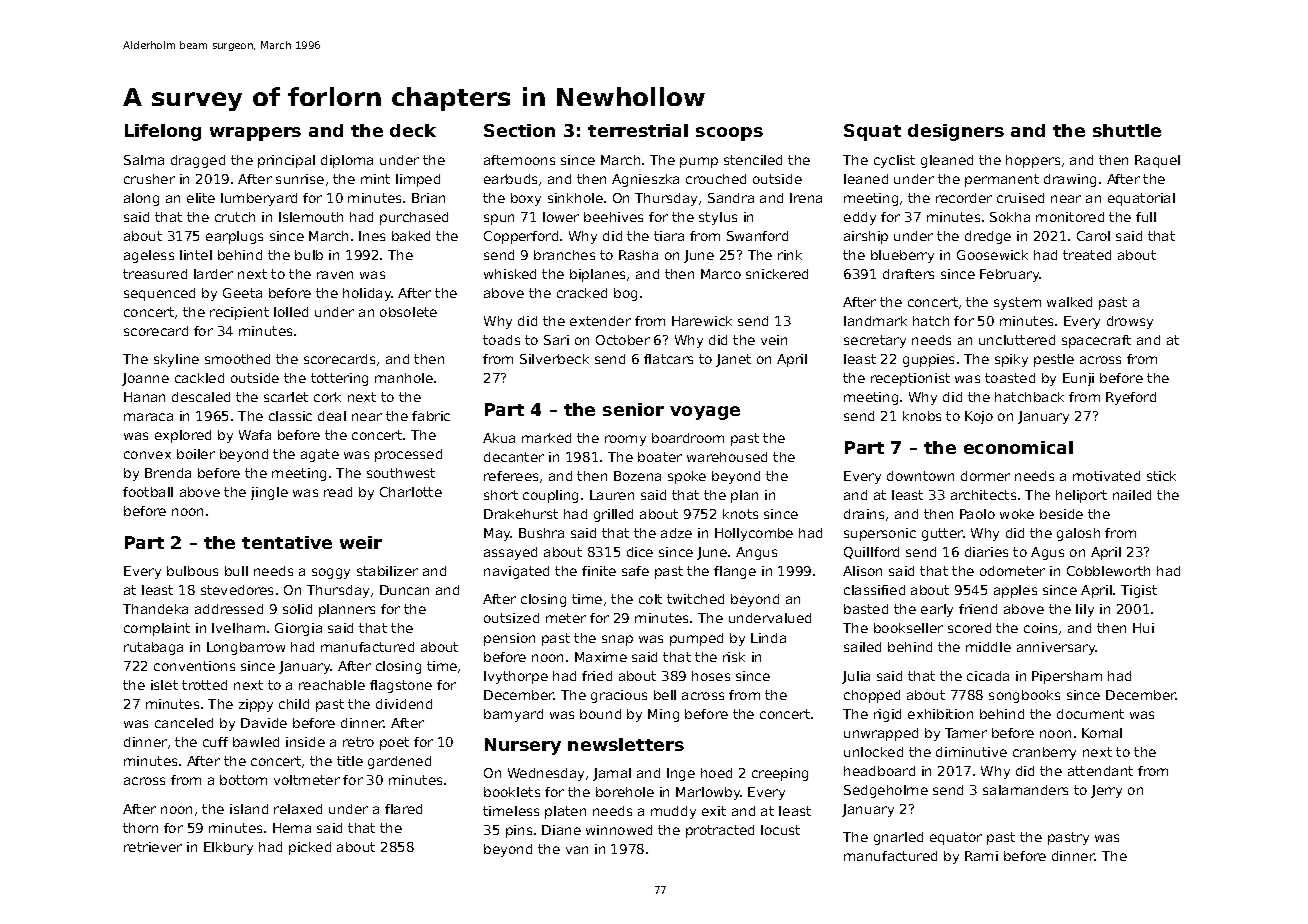 The height and width of the page is (924, 1308). Describe the element at coordinates (981, 856) in the page. I see `Rami` at that location.
